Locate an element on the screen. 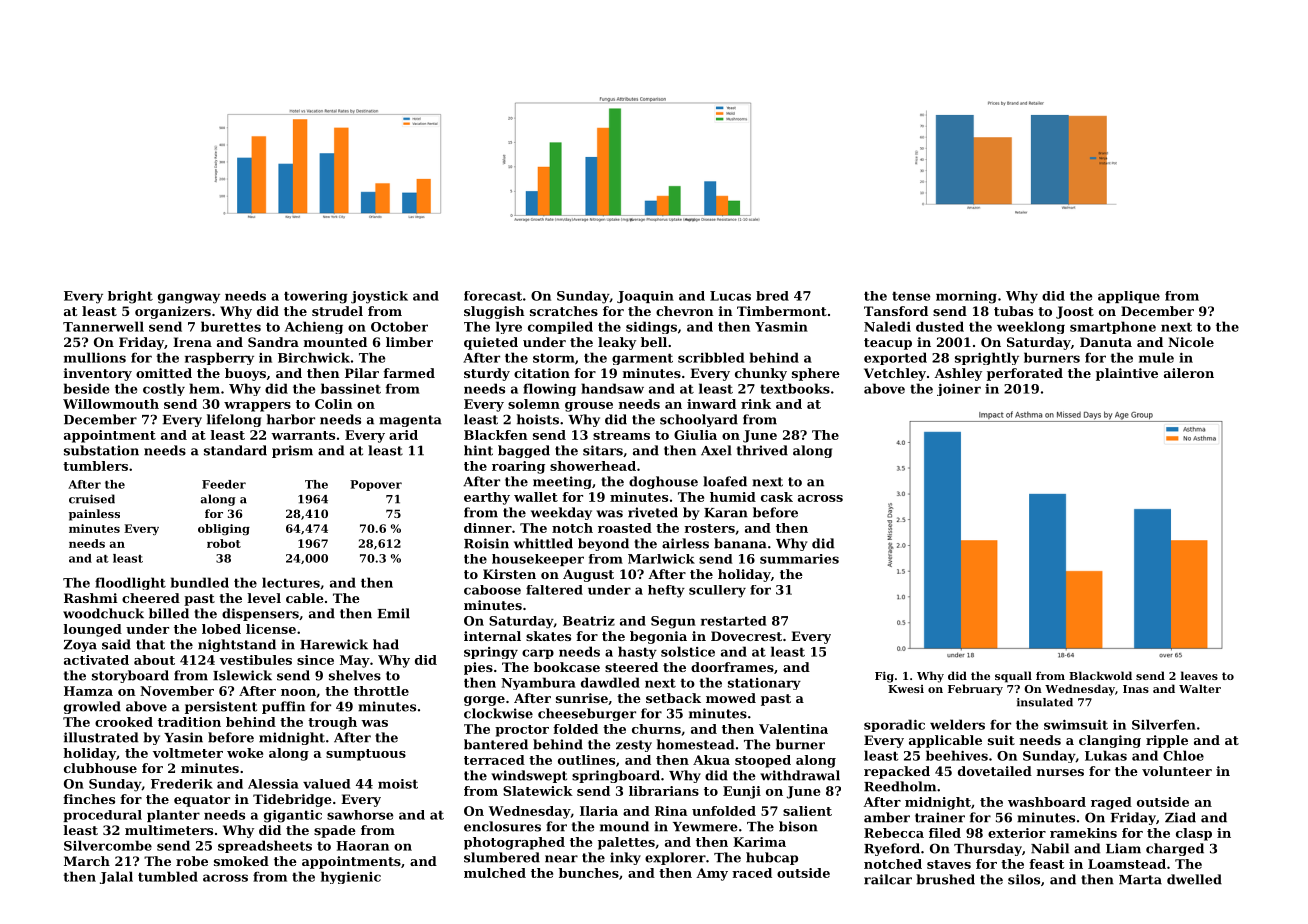  Reedholm is located at coordinates (900, 786).
